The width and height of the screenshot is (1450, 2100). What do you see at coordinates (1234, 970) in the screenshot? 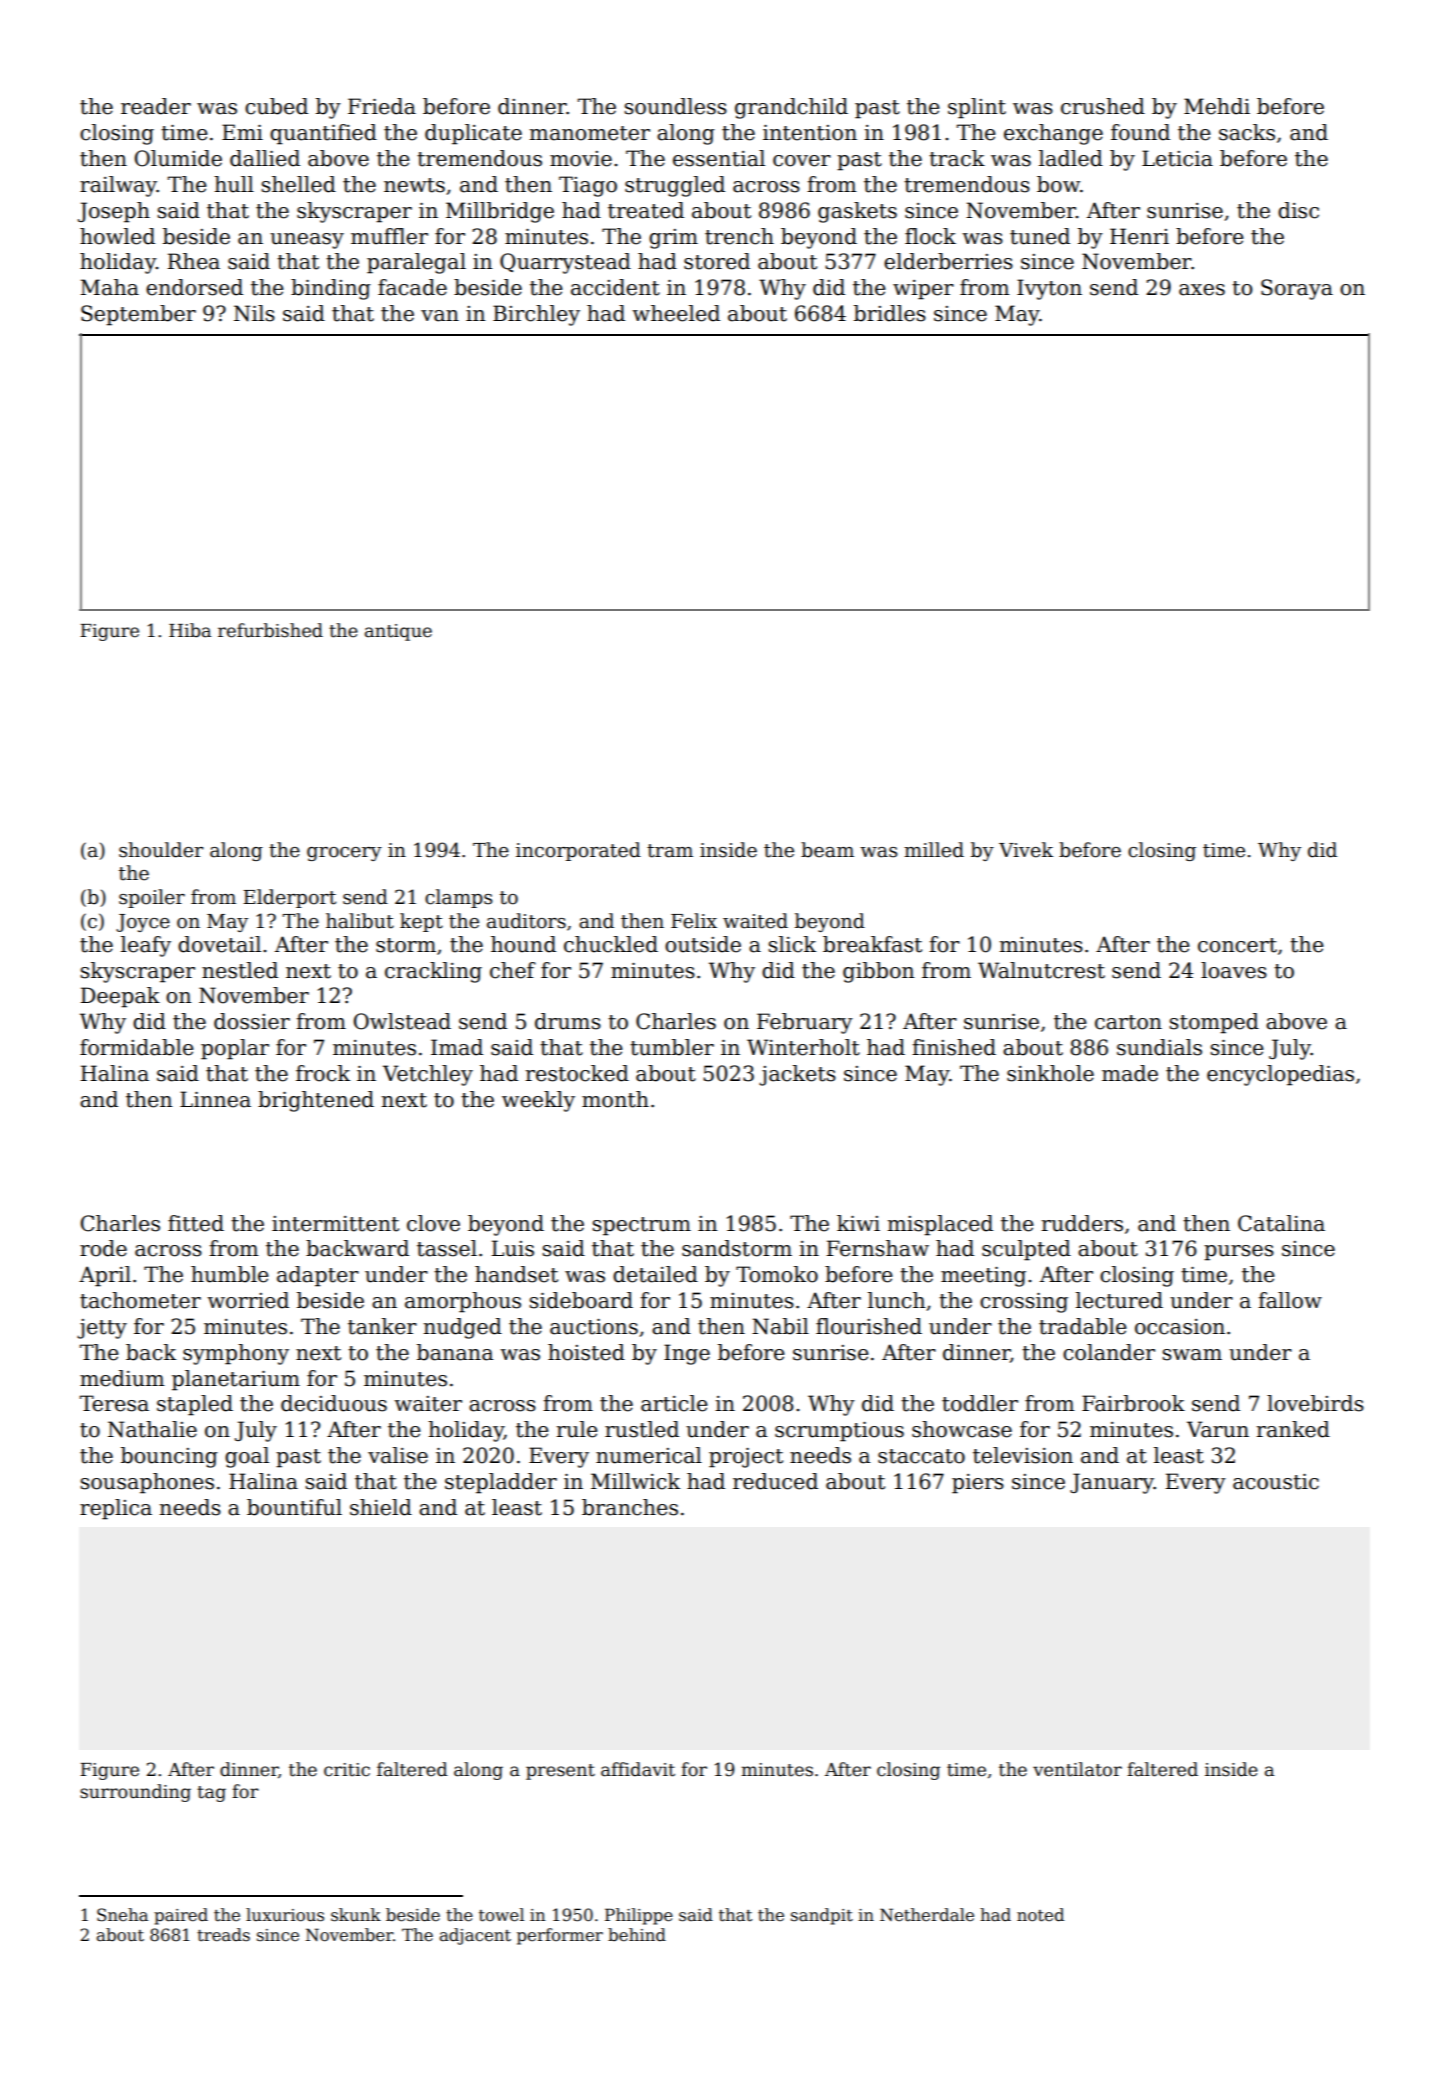
I see `loaves` at bounding box center [1234, 970].
